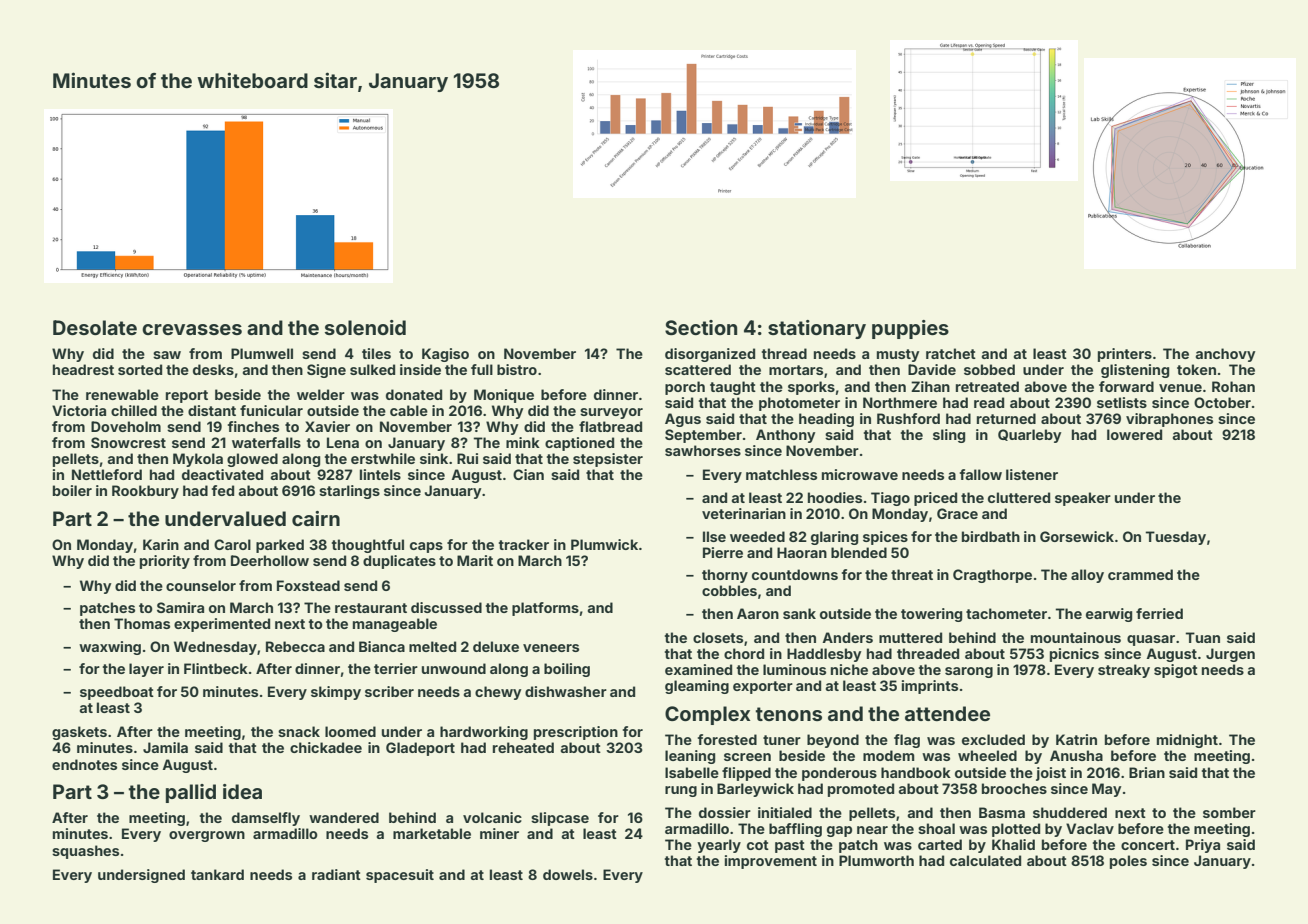 The image size is (1308, 924). I want to click on reheated, so click(523, 747).
